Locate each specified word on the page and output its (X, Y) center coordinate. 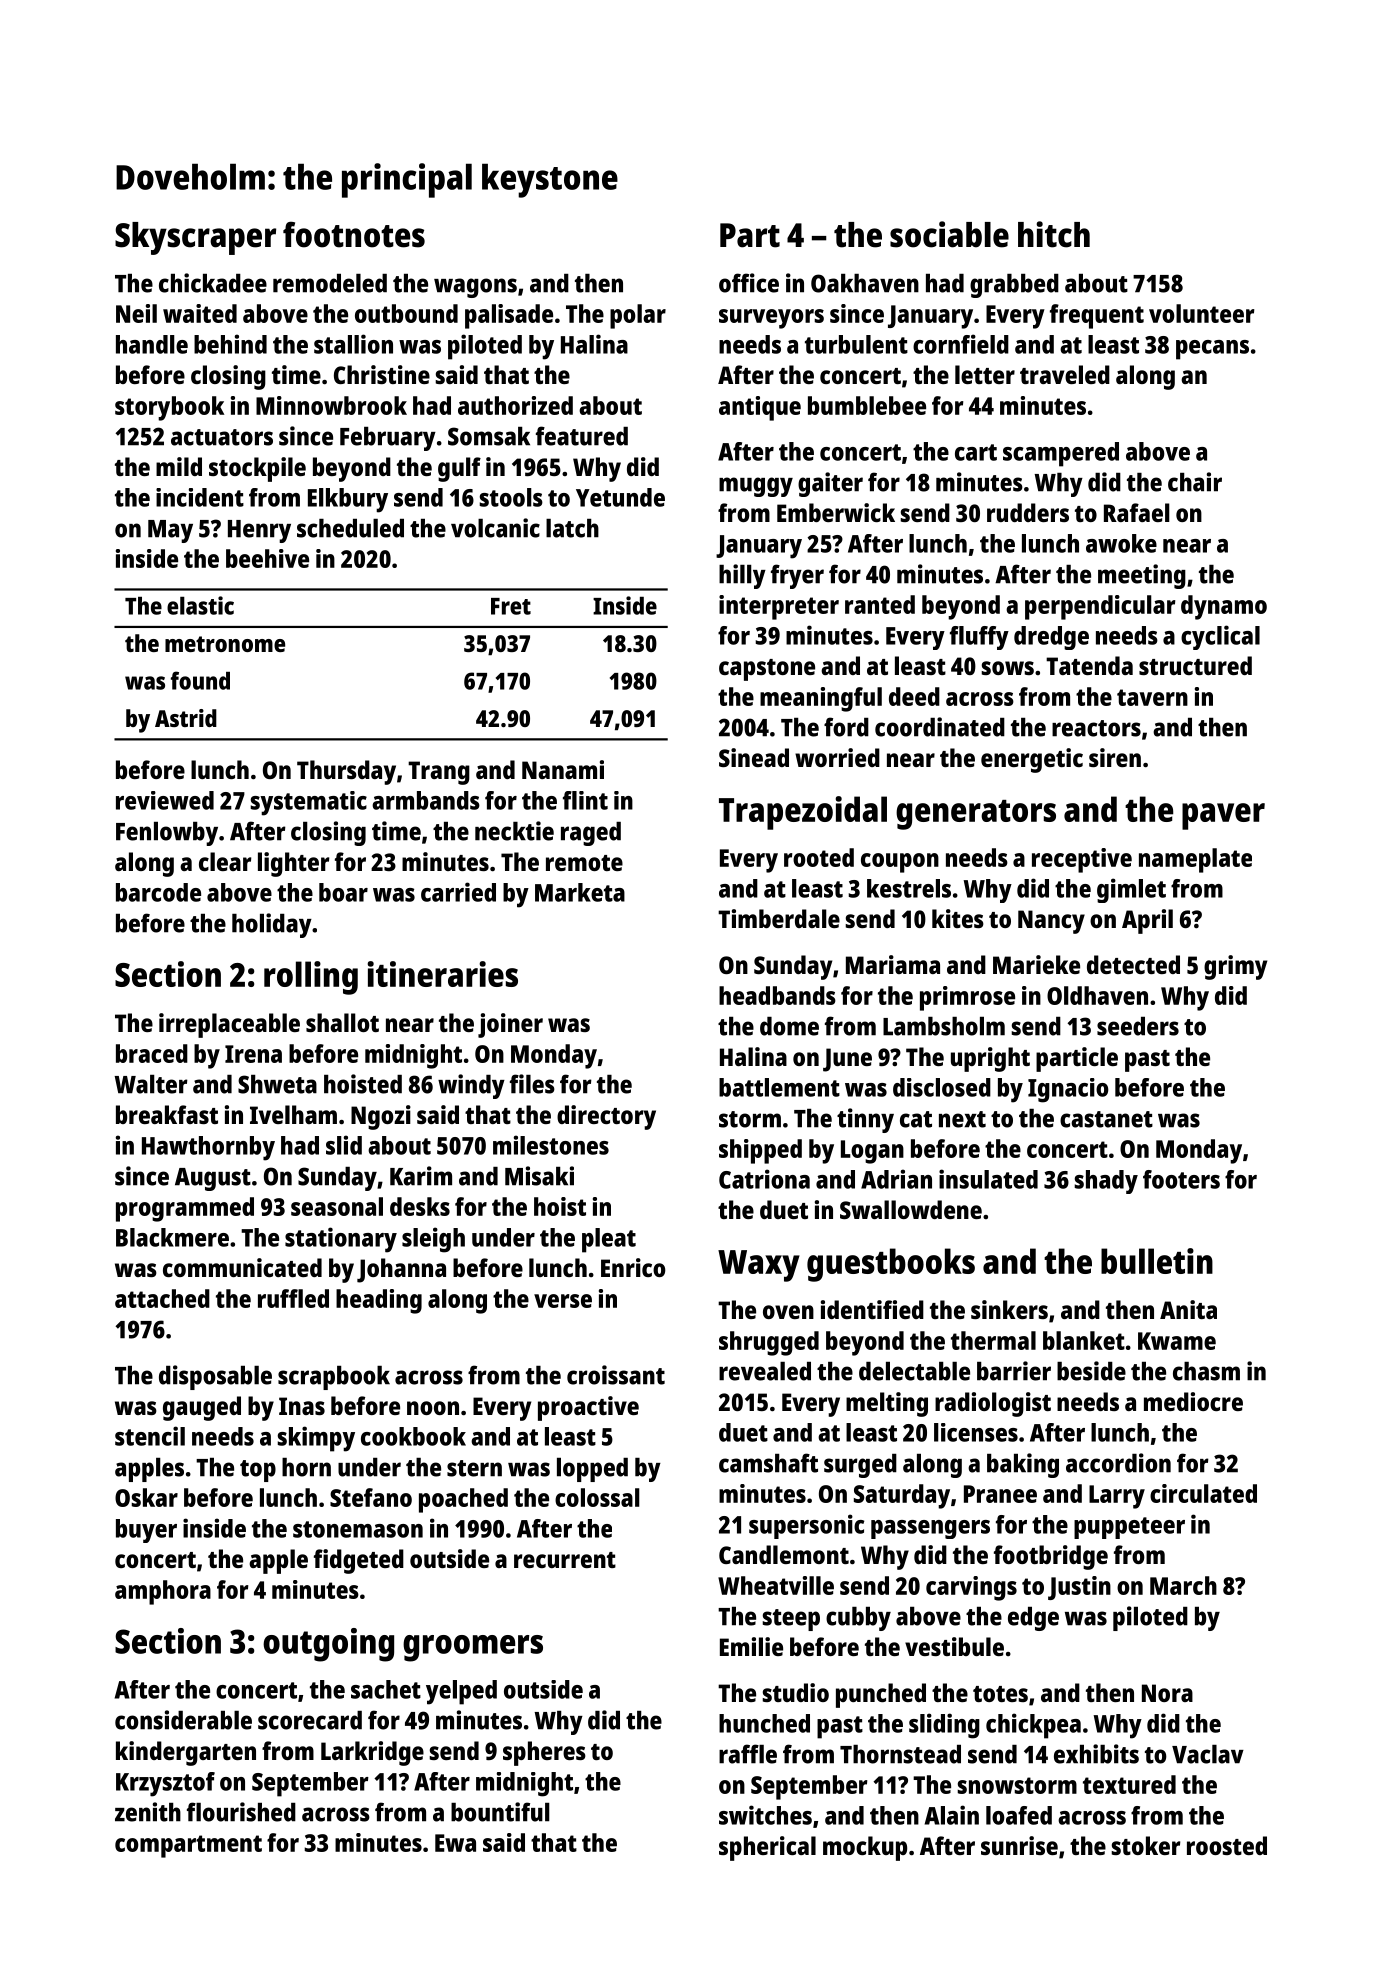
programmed (185, 1209)
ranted (880, 604)
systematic (308, 803)
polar (638, 316)
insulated (988, 1179)
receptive (1082, 860)
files (532, 1084)
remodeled (330, 283)
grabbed (1014, 286)
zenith (148, 1812)
